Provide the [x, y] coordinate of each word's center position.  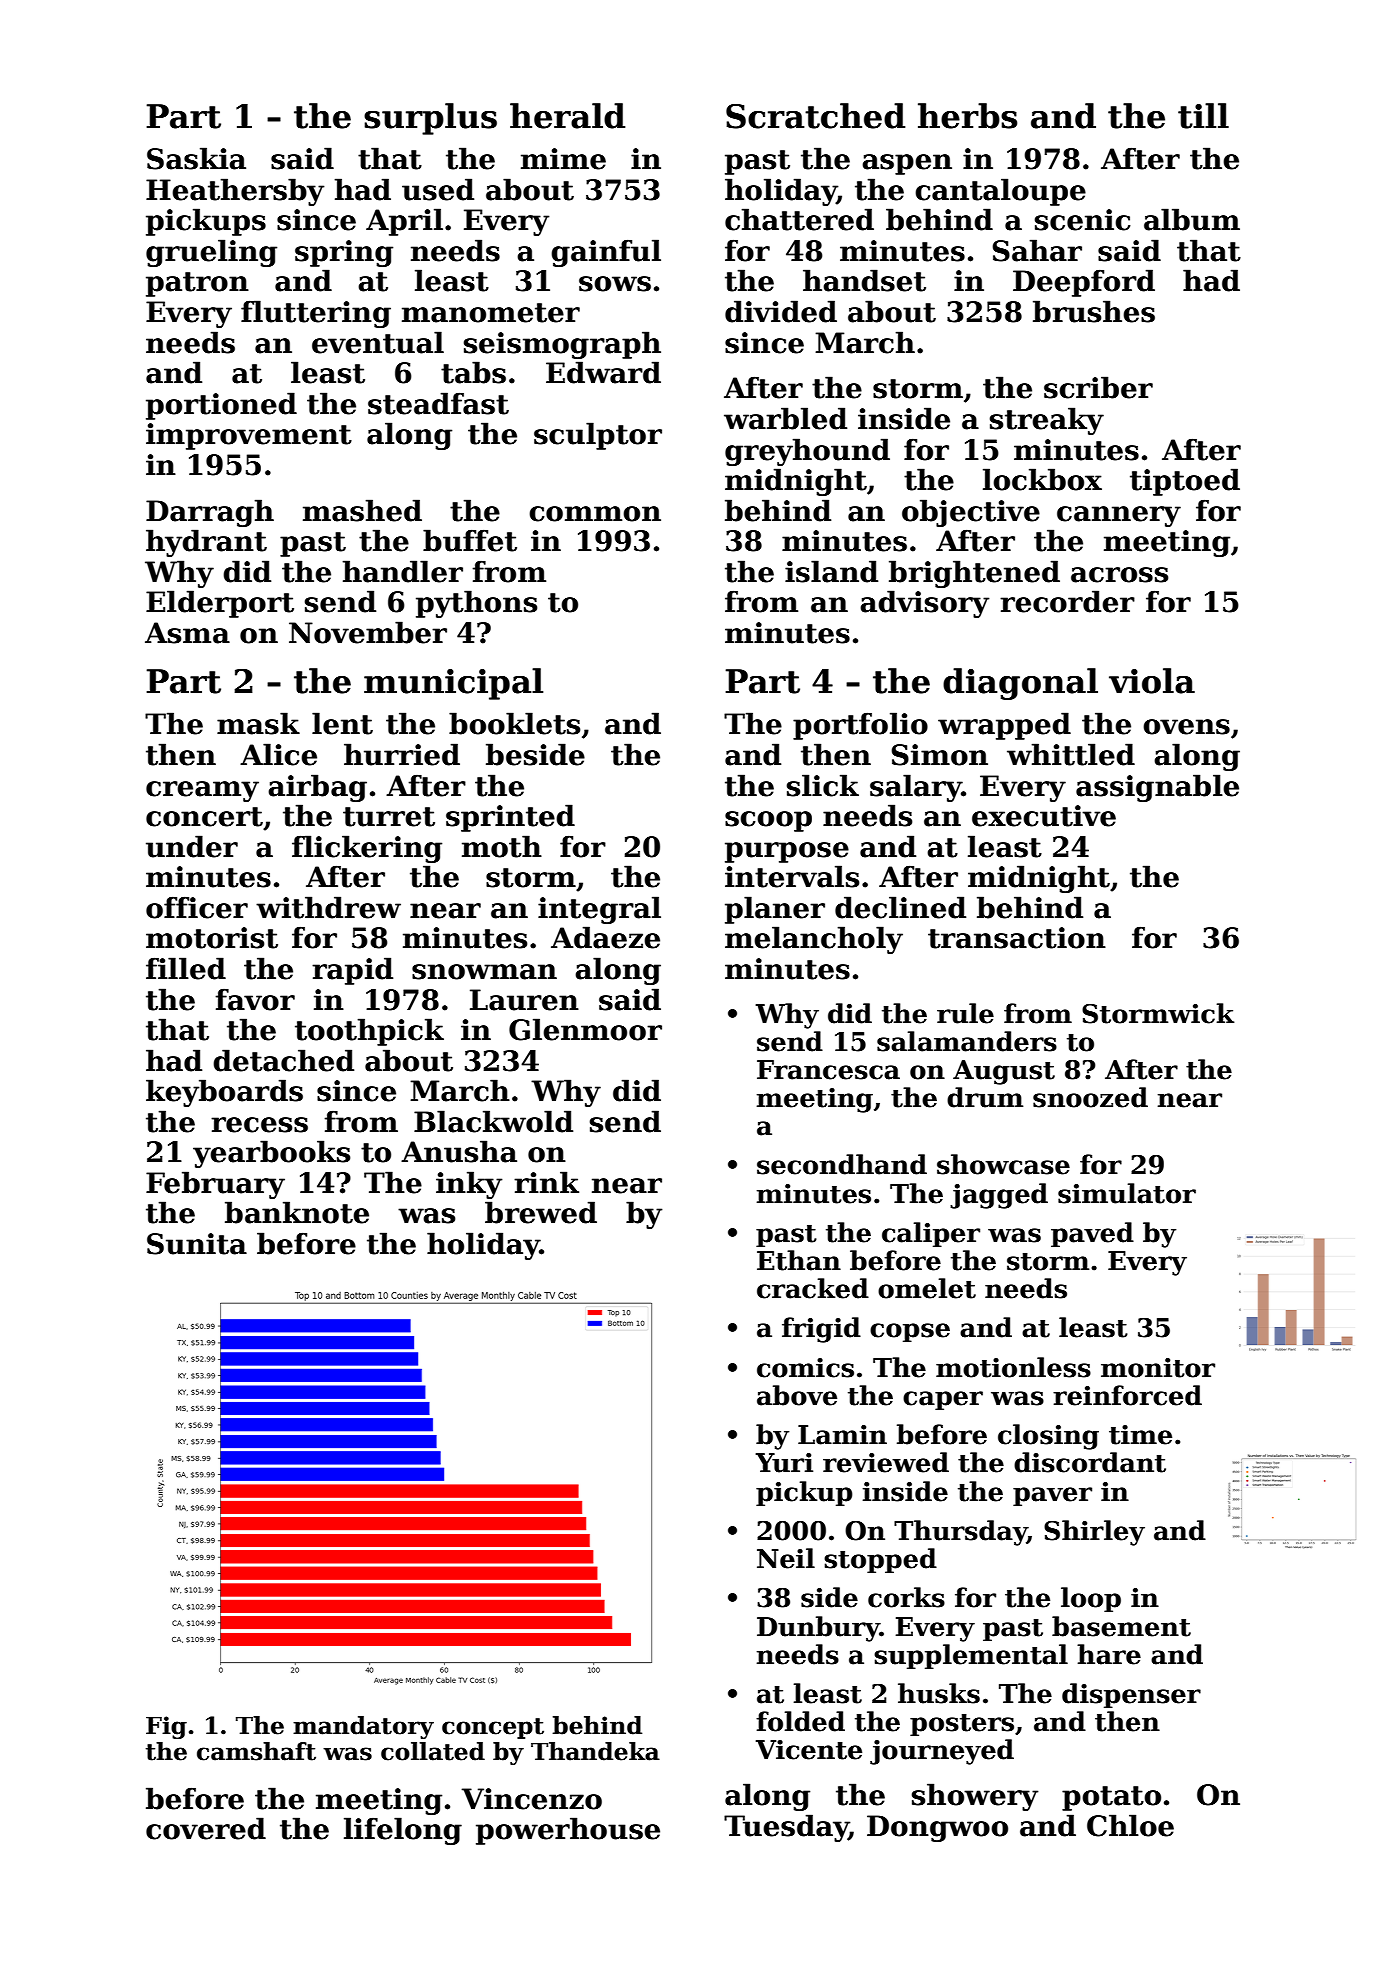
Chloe [1130, 1825]
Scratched [815, 116]
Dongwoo [937, 1828]
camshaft [256, 1751]
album [1192, 219]
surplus [430, 119]
